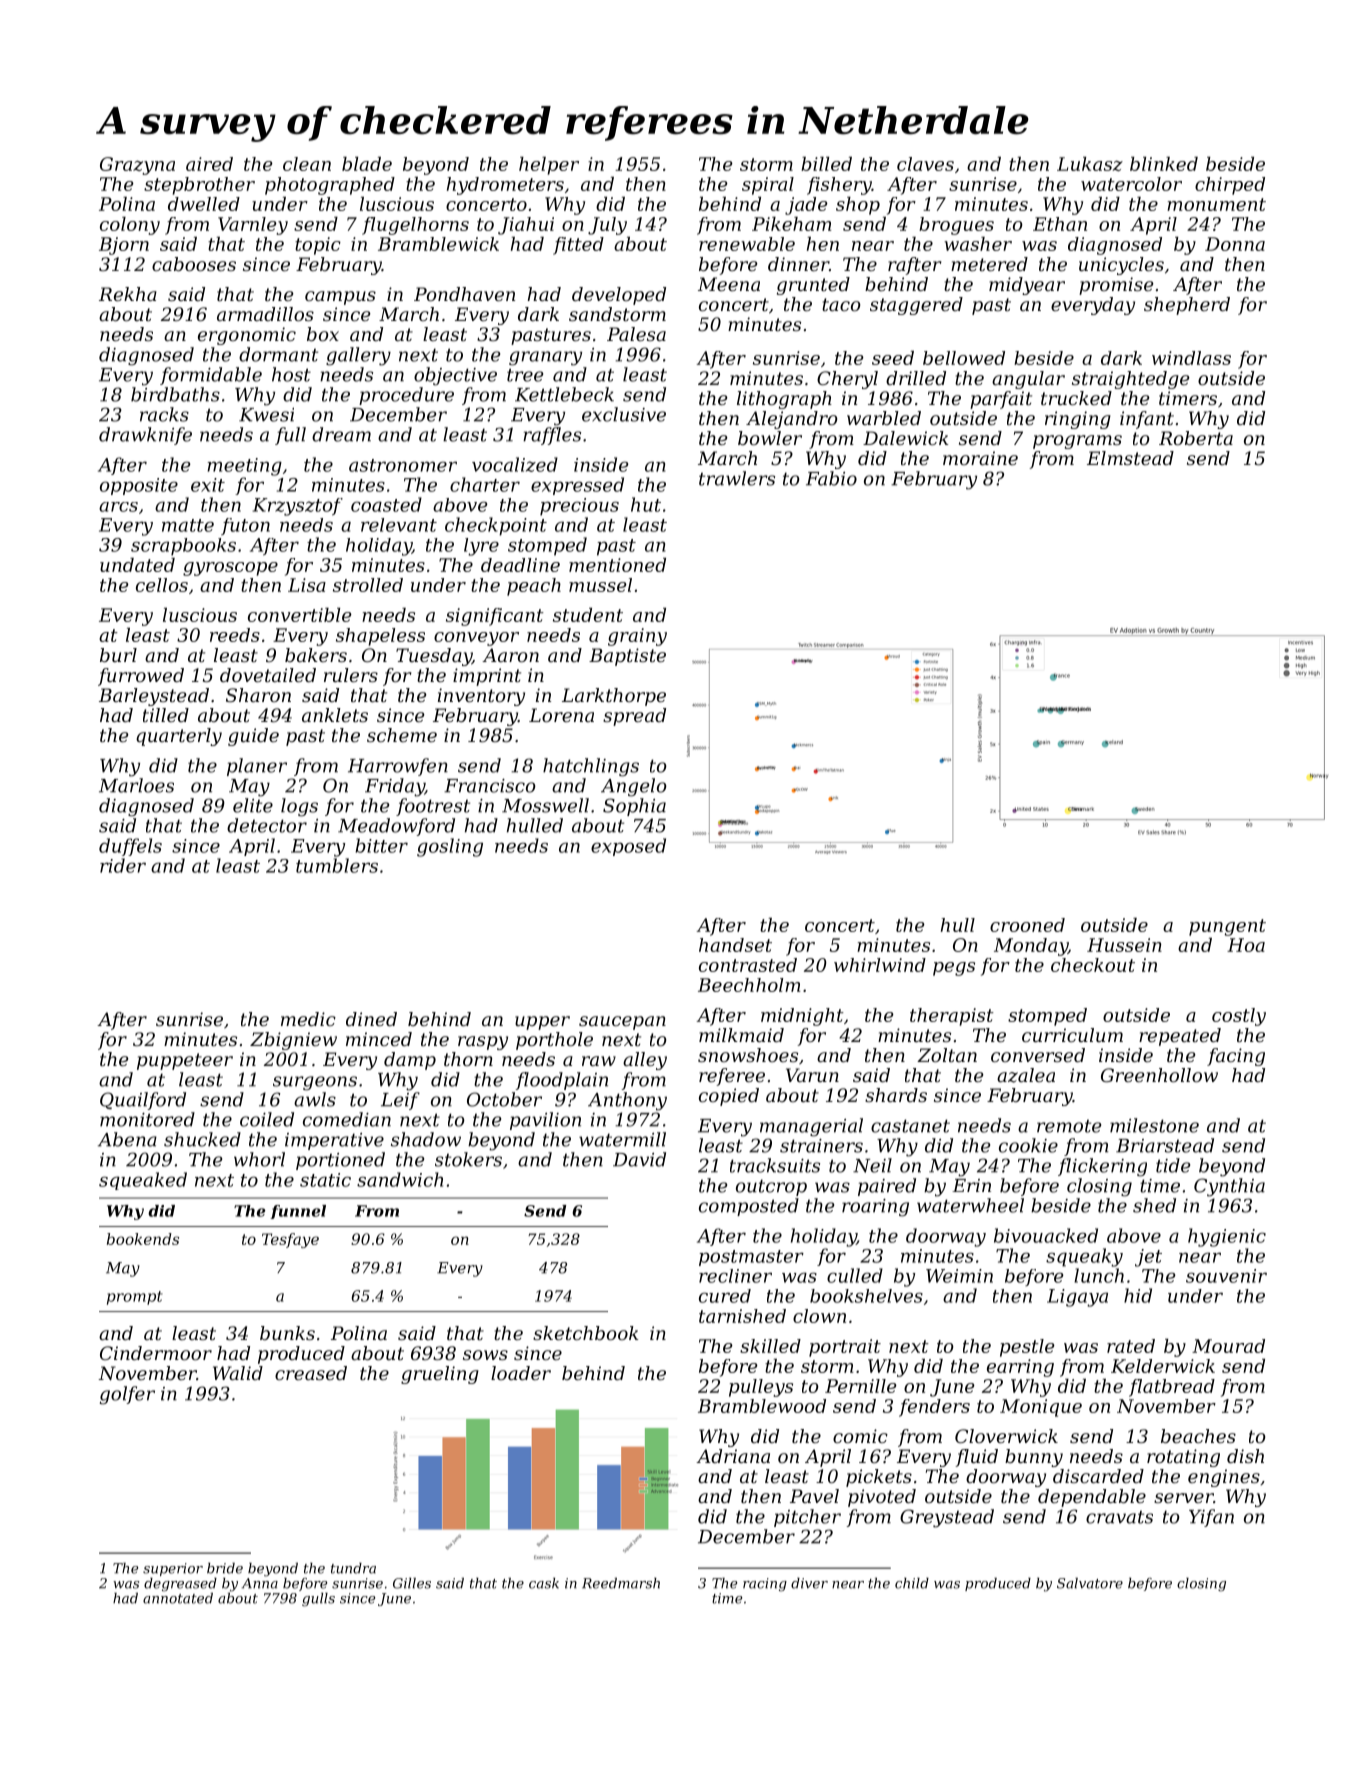 This page has height=1766, width=1365. What do you see at coordinates (735, 945) in the page?
I see `handset` at bounding box center [735, 945].
